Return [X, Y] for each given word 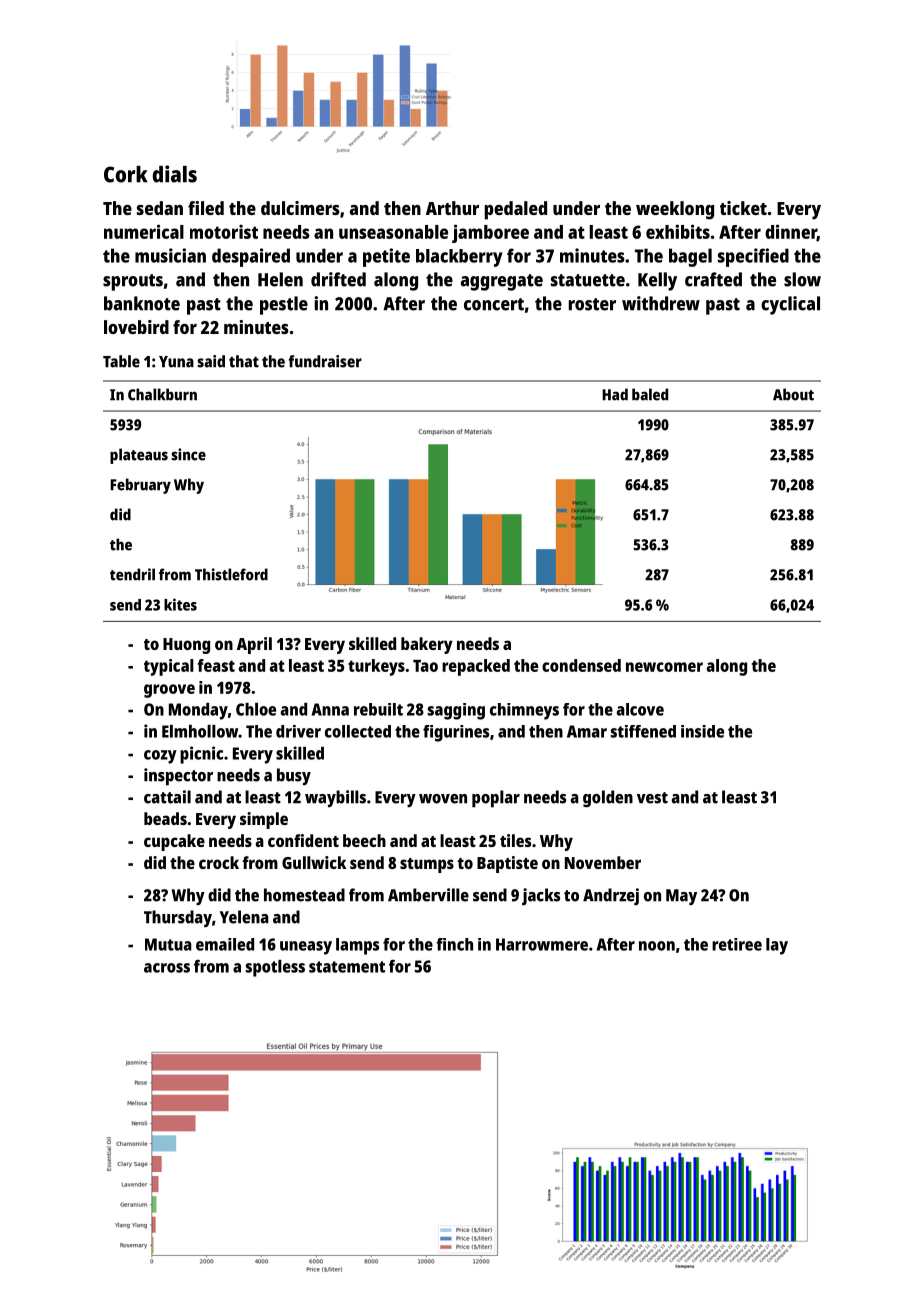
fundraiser [325, 361]
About [793, 394]
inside [702, 731]
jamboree [490, 233]
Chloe [256, 709]
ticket [743, 208]
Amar [587, 731]
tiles [515, 840]
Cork [126, 174]
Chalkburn [162, 394]
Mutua [168, 944]
